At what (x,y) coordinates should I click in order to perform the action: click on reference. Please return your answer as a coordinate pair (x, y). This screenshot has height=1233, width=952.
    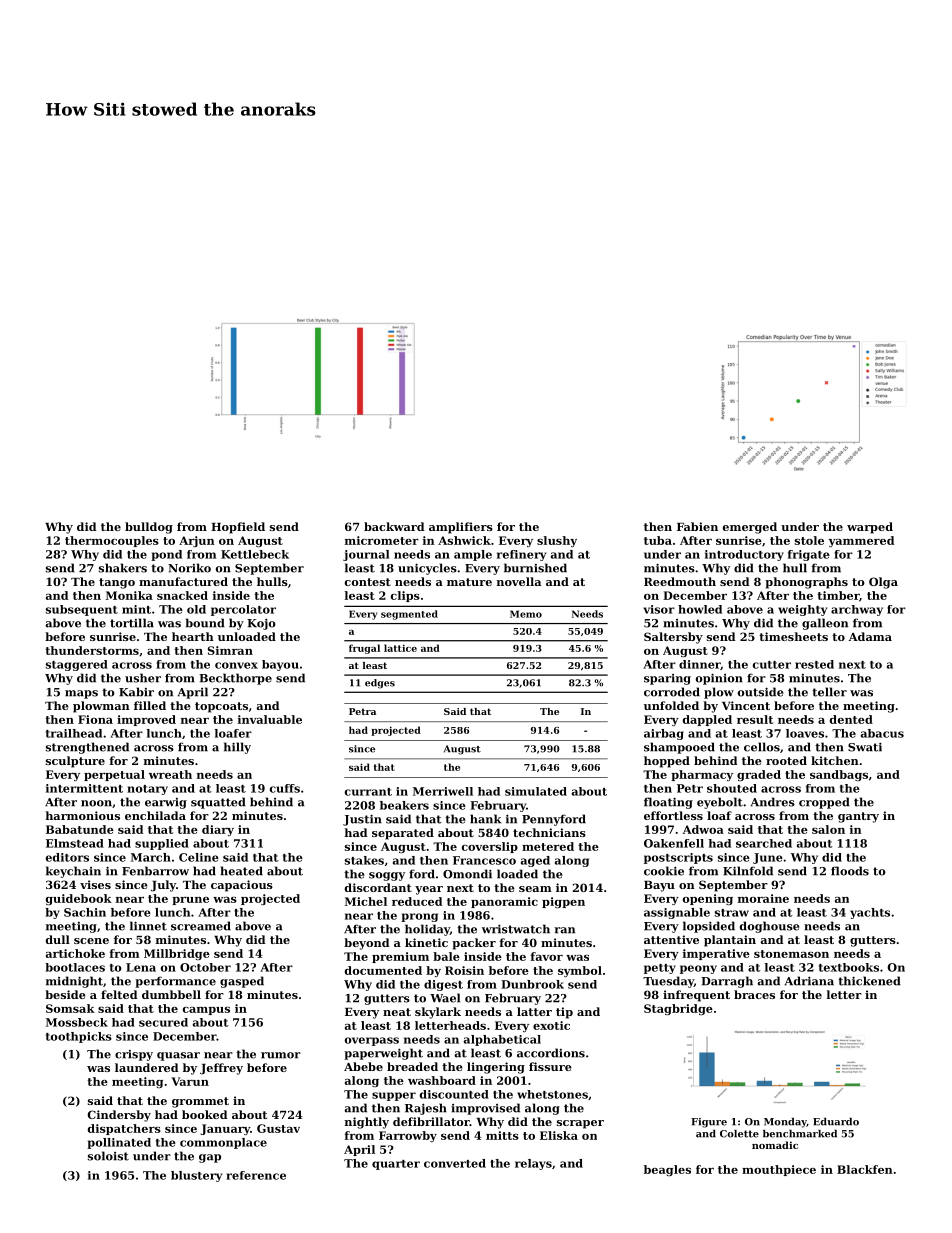
    Looking at the image, I should click on (256, 1175).
